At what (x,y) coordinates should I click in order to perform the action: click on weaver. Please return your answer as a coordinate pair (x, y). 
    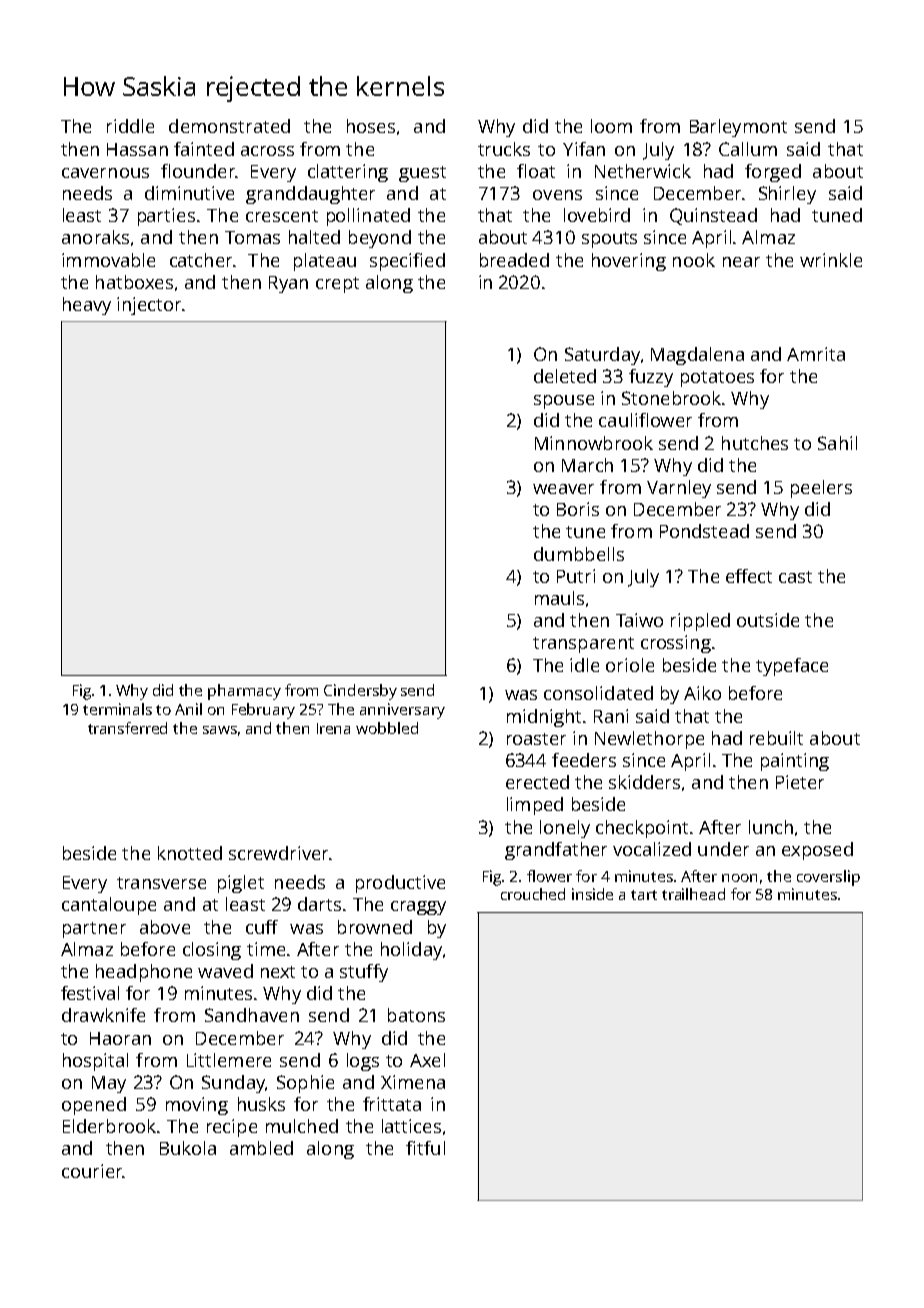
    Looking at the image, I should click on (563, 489).
